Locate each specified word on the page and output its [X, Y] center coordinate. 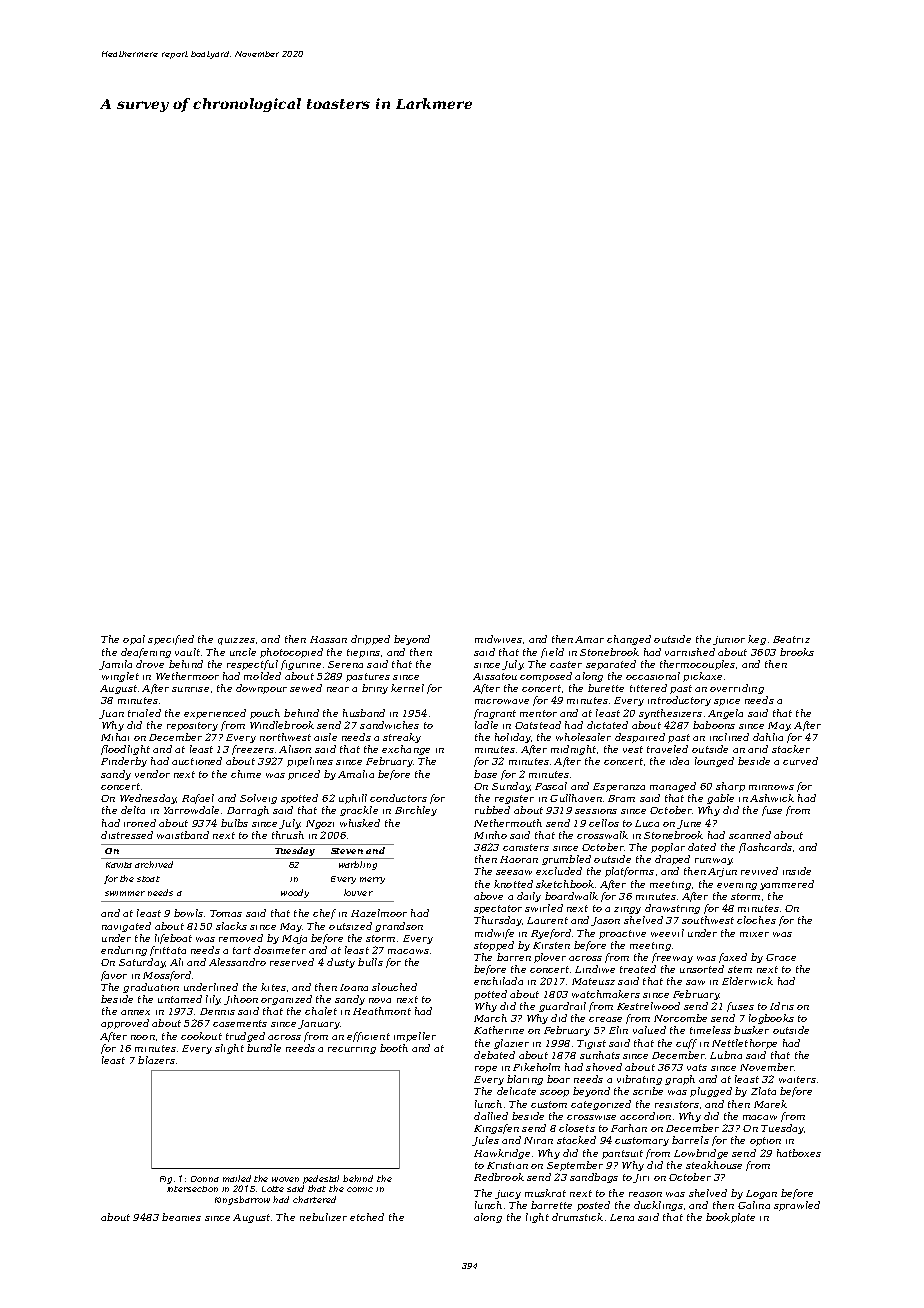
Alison [295, 749]
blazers [156, 1060]
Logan [761, 1194]
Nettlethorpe [744, 1044]
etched [367, 1217]
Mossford [167, 976]
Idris [782, 1006]
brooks [797, 652]
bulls [370, 962]
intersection [192, 1189]
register [514, 799]
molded [262, 676]
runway [713, 861]
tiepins [363, 653]
